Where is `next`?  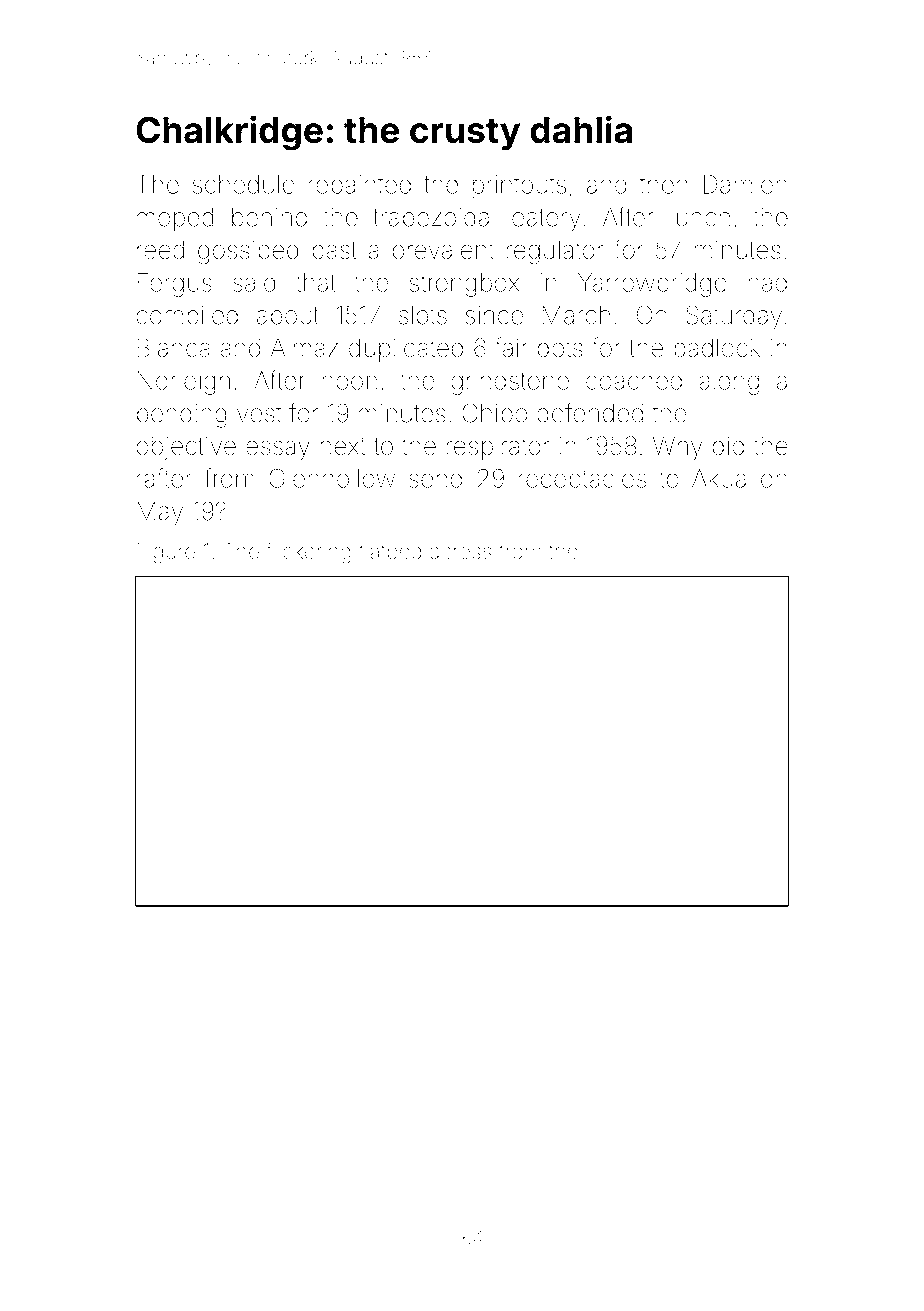
next is located at coordinates (343, 446).
